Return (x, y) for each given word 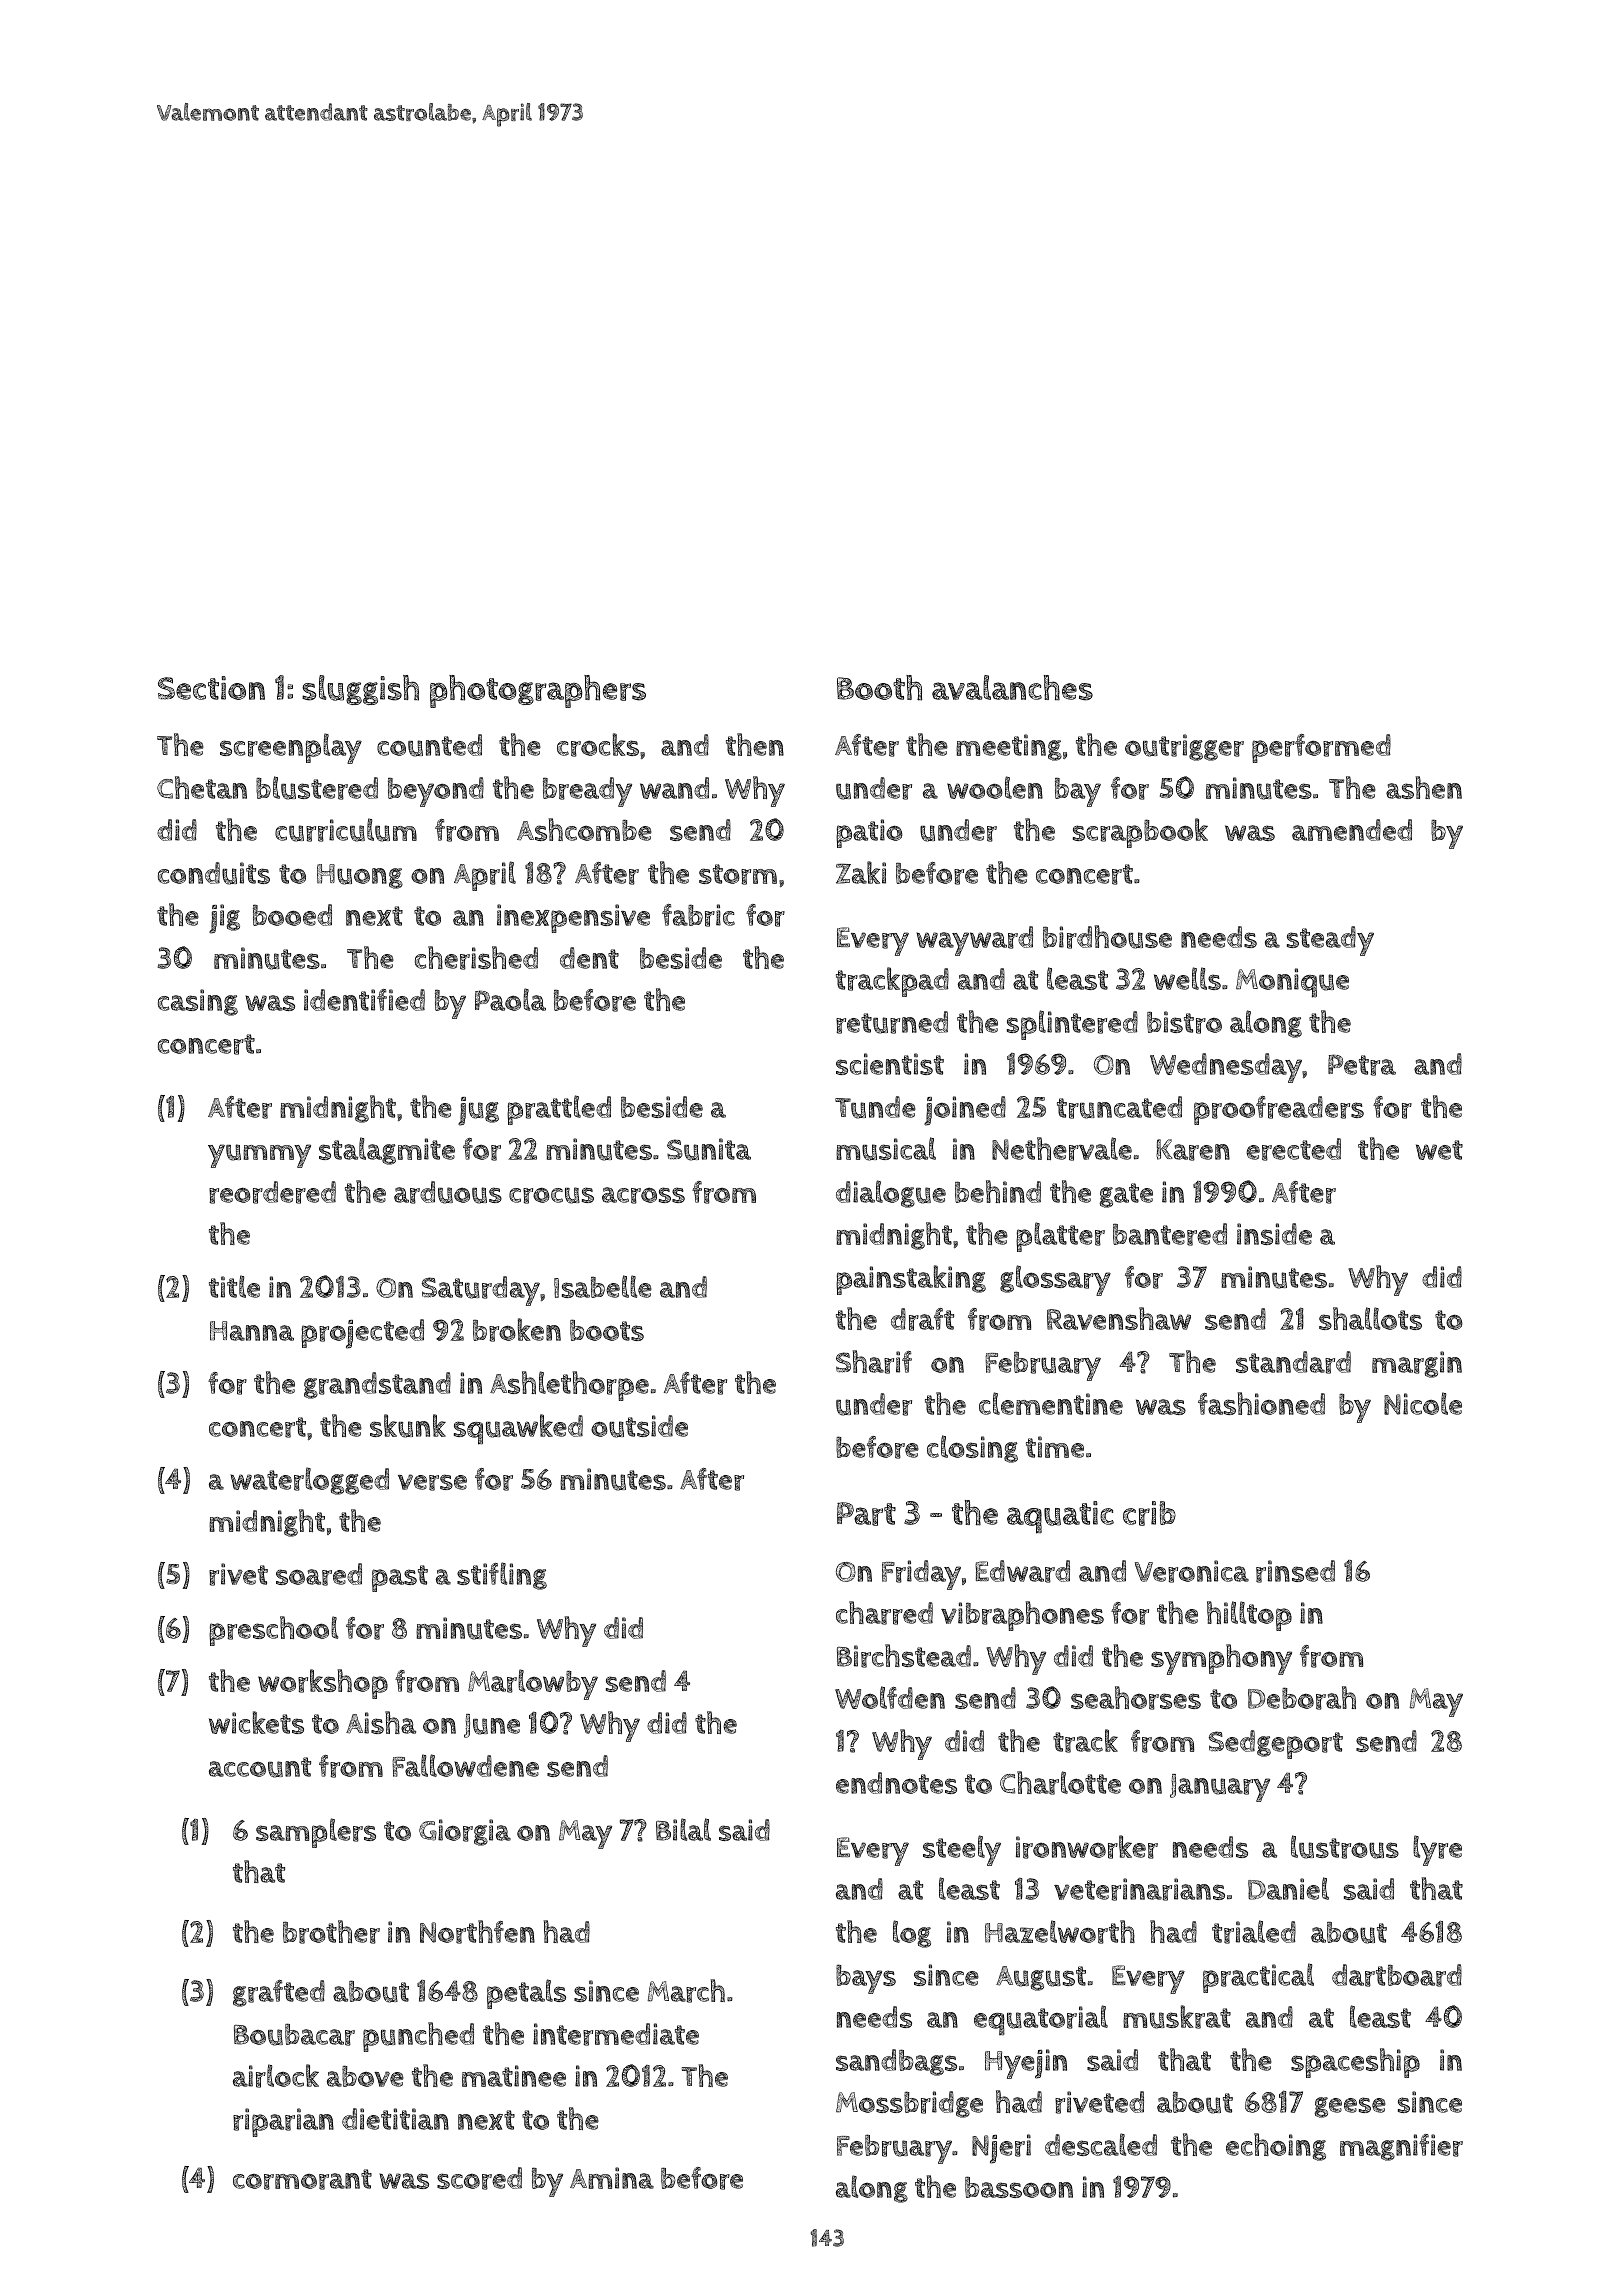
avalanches (1012, 688)
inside (1274, 1234)
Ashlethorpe (569, 1386)
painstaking (911, 1280)
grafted (279, 1993)
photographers (538, 691)
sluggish (360, 690)
